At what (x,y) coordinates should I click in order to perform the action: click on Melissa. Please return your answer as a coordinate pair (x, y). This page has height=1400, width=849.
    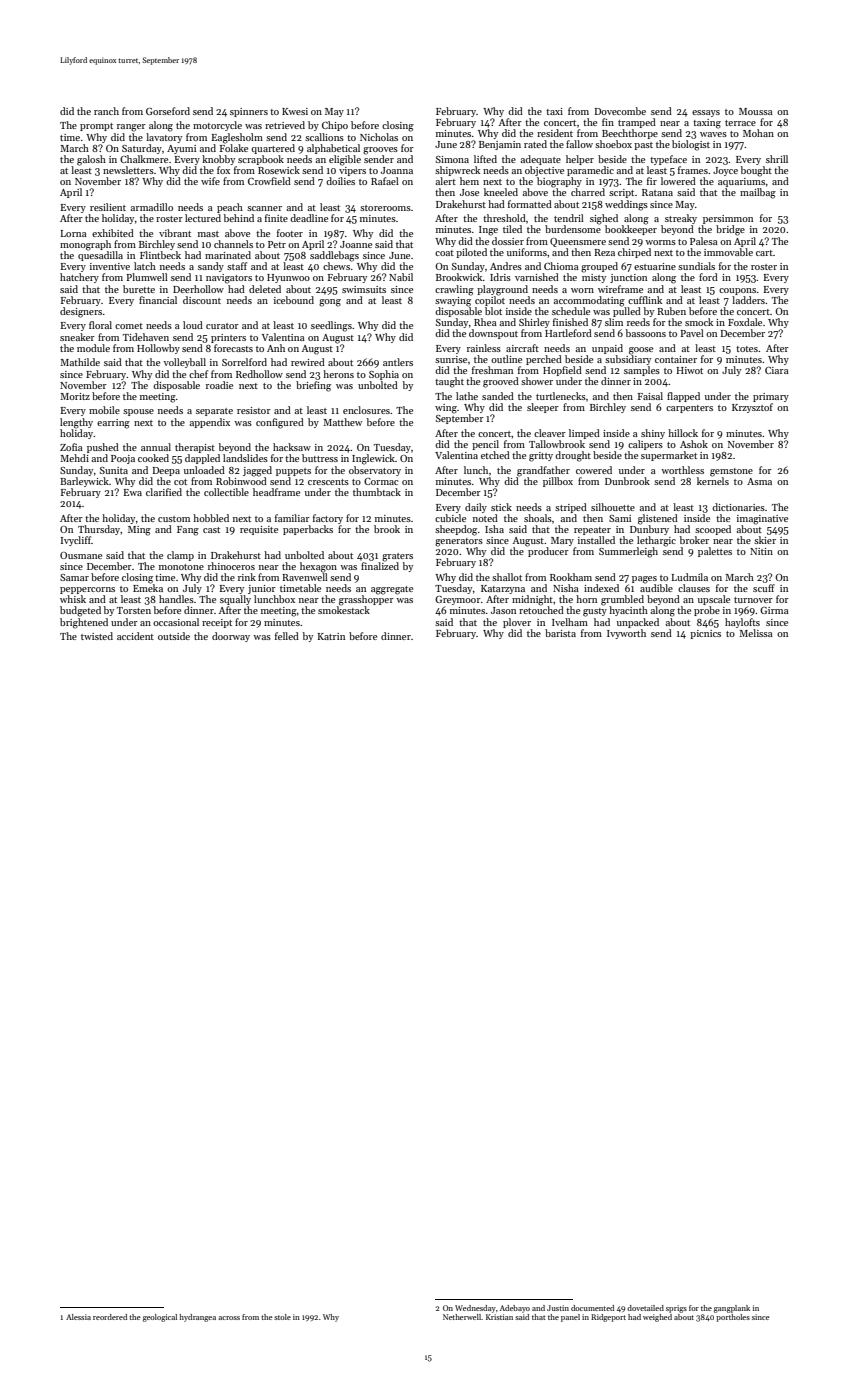
    Looking at the image, I should click on (756, 633).
